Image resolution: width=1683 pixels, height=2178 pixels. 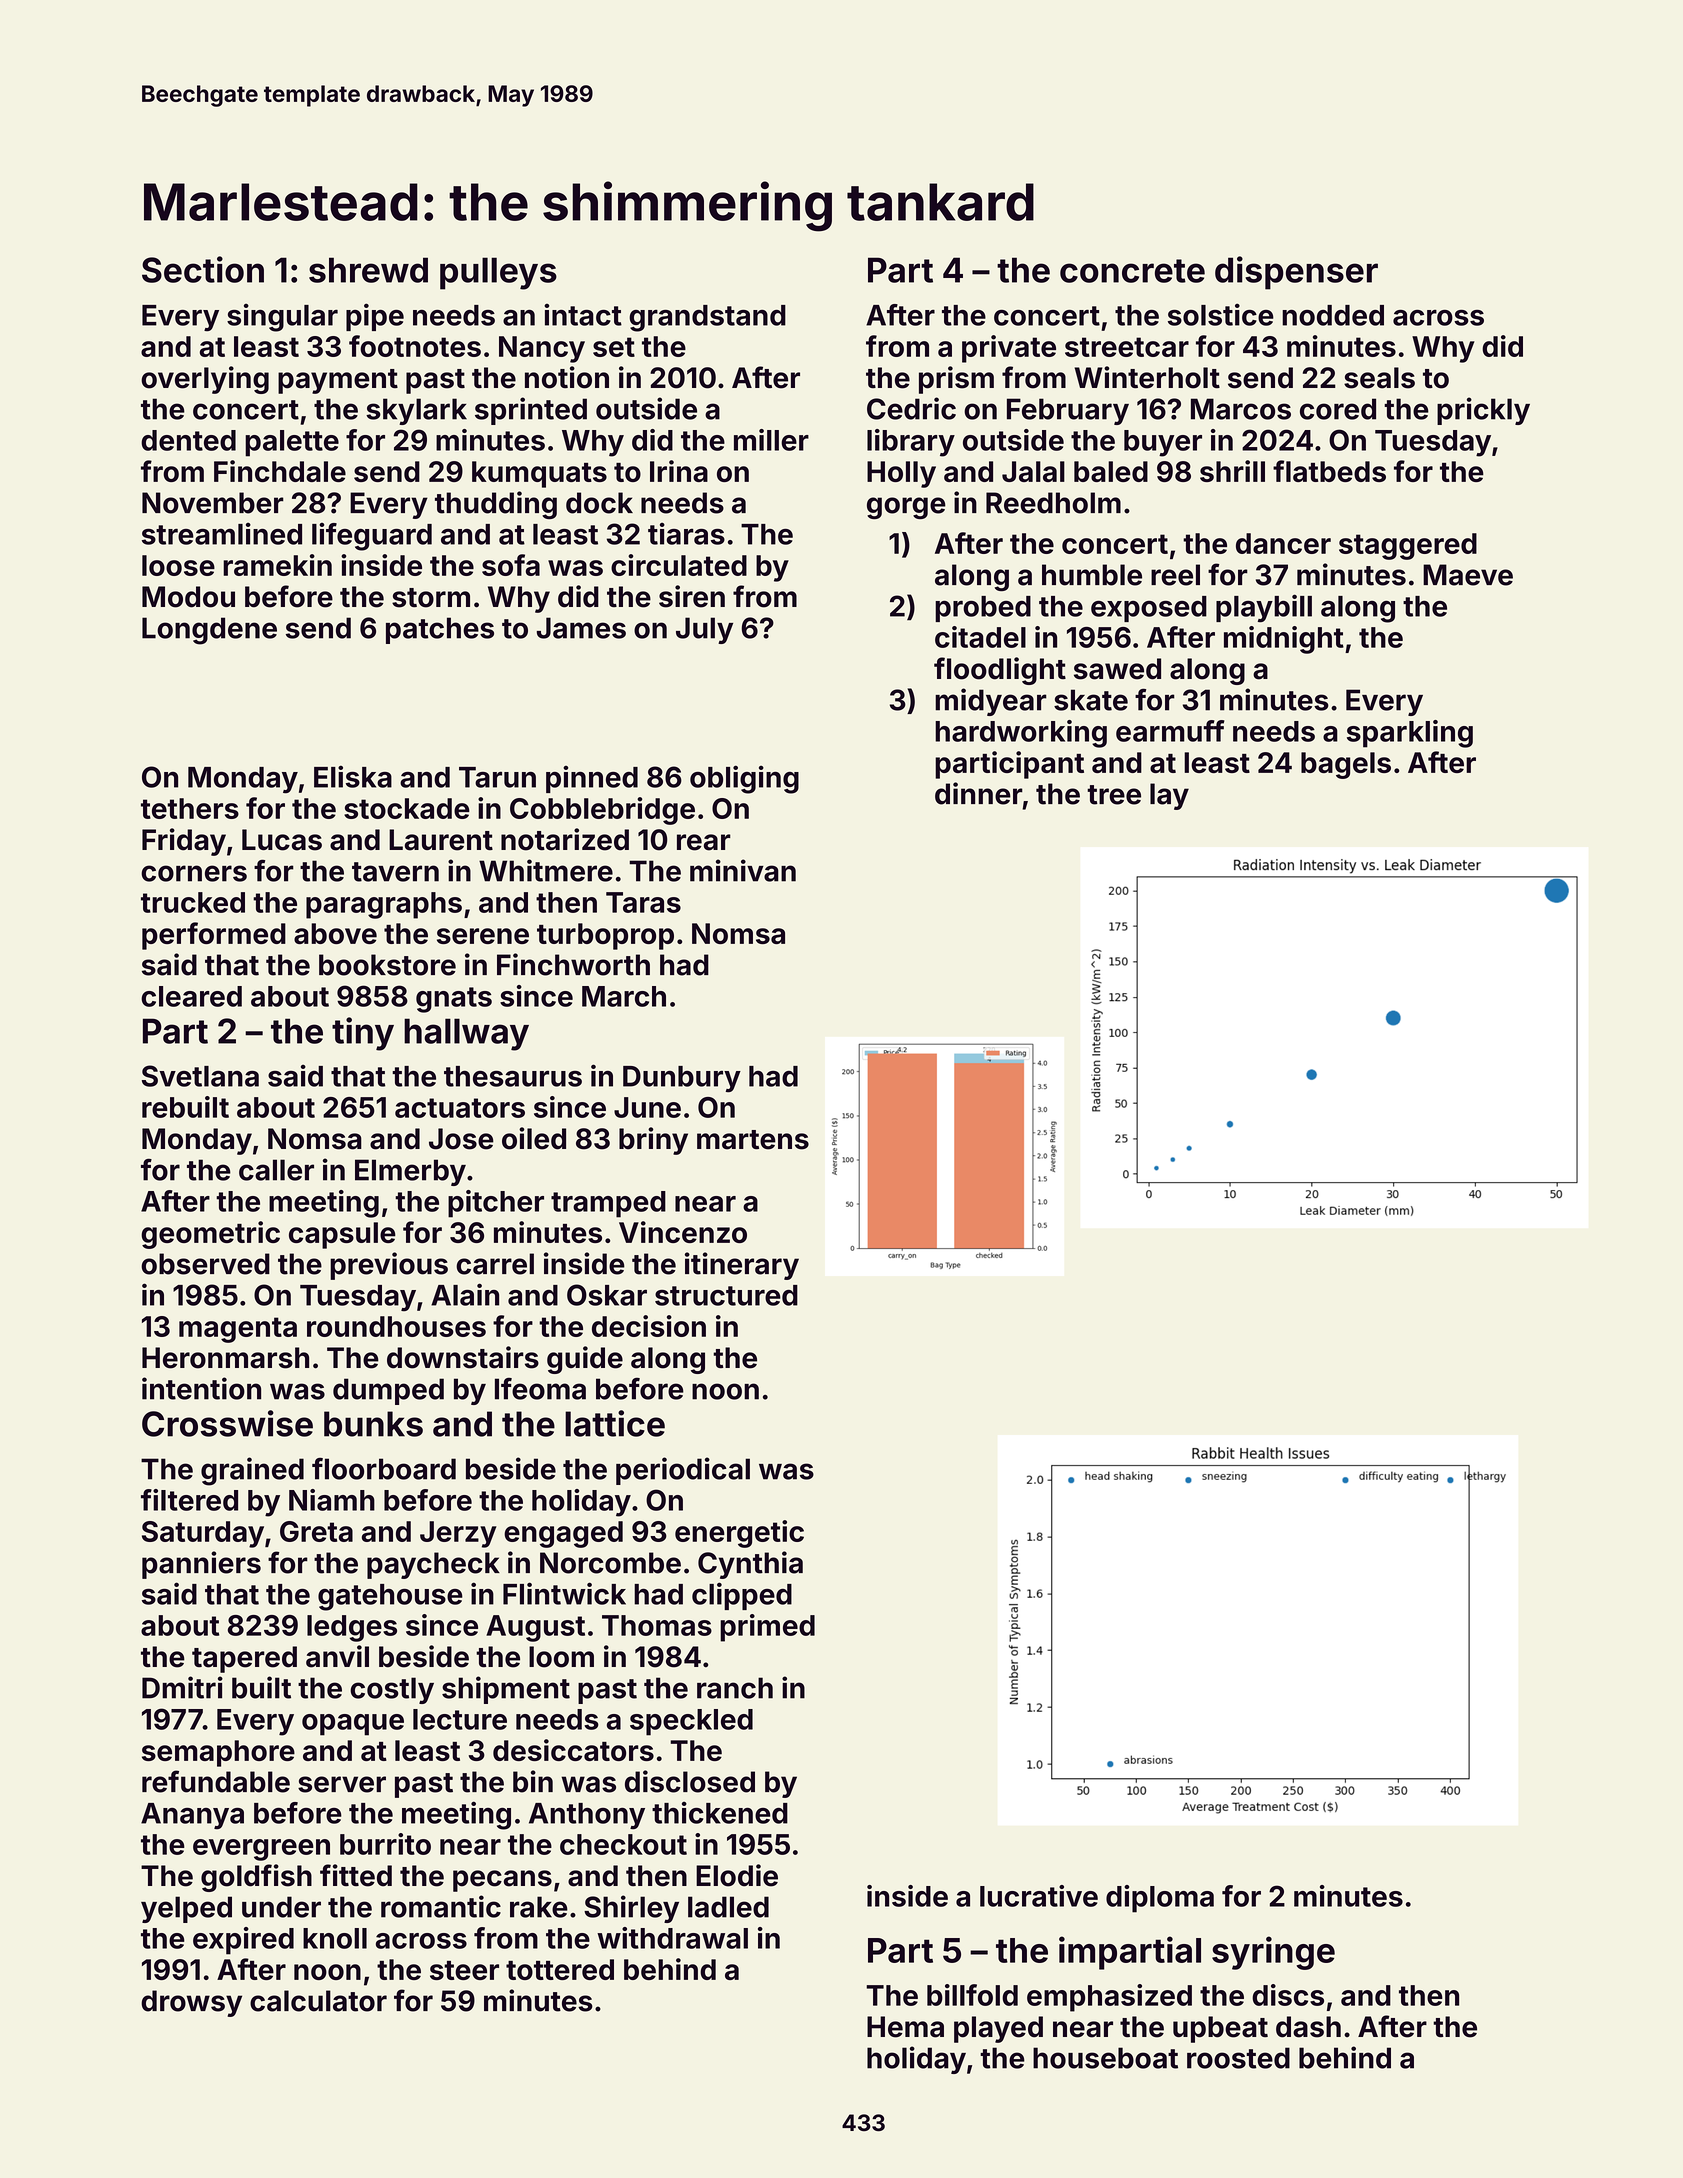 What do you see at coordinates (726, 1295) in the page?
I see `structured` at bounding box center [726, 1295].
